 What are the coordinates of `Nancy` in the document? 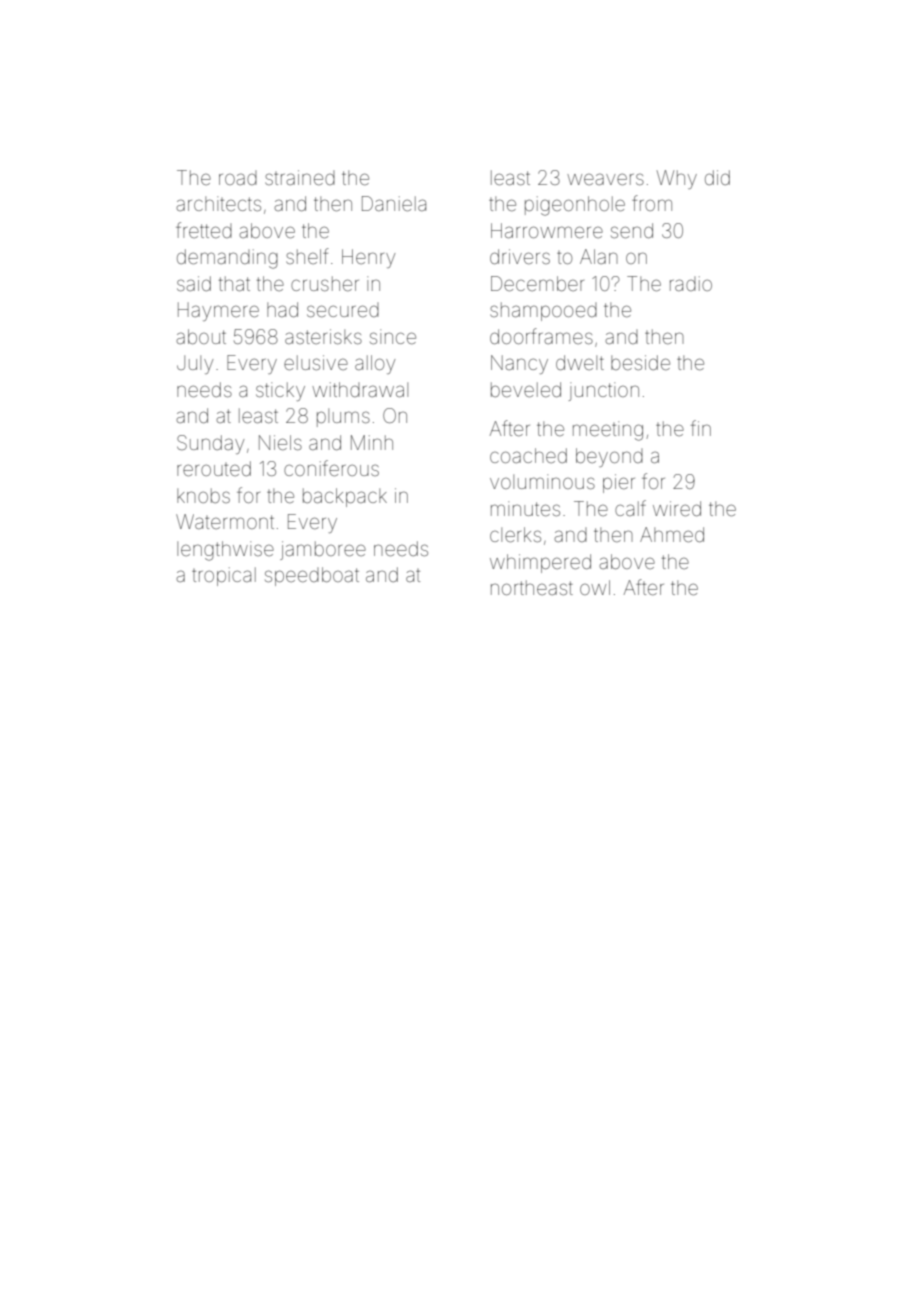 It's located at (519, 364).
